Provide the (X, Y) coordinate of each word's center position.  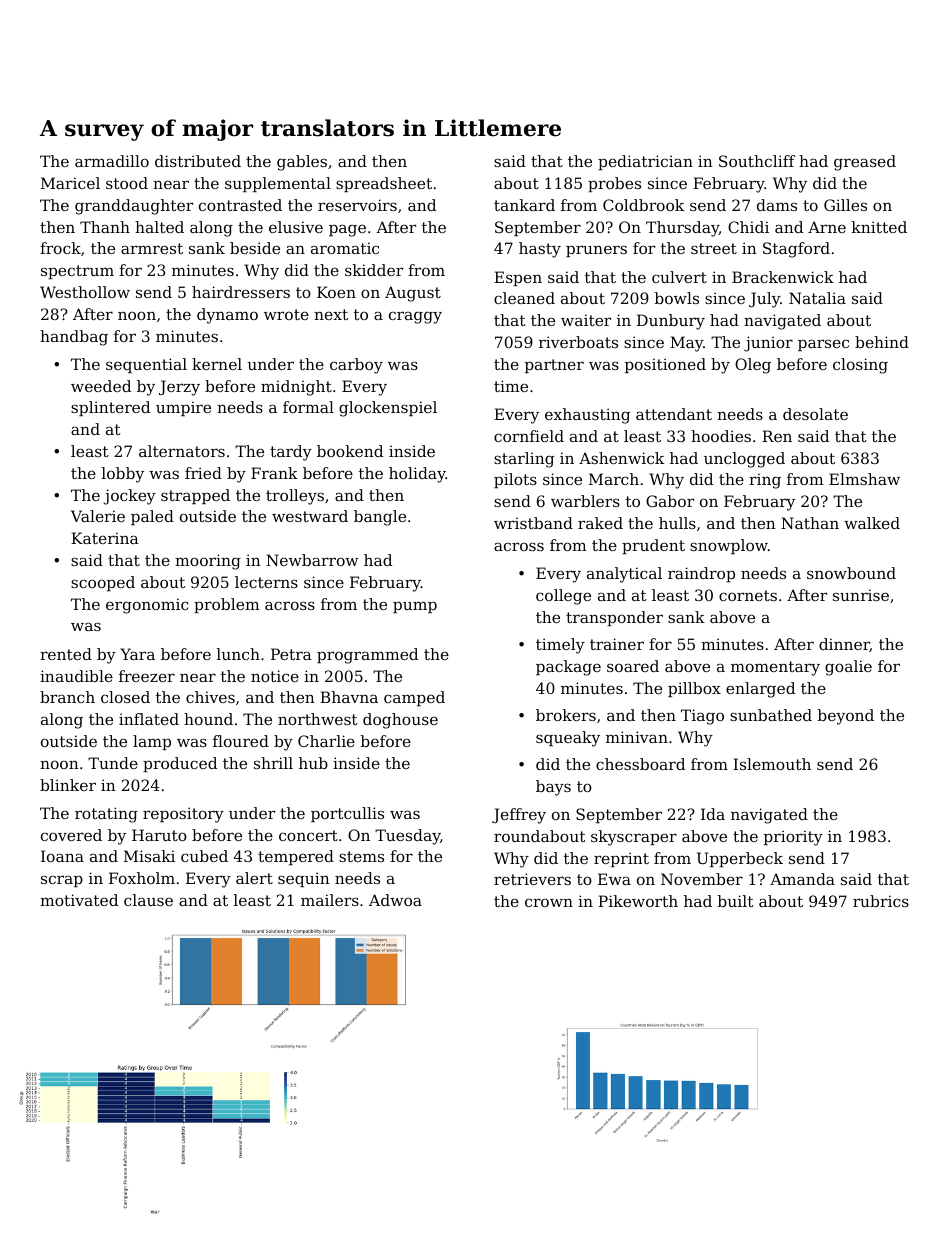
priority (793, 838)
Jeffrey (519, 816)
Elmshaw (864, 479)
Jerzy (179, 388)
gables (302, 163)
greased (865, 163)
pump (415, 607)
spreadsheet (384, 184)
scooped (103, 583)
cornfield (529, 436)
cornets (748, 595)
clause (148, 900)
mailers (330, 900)
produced (180, 764)
